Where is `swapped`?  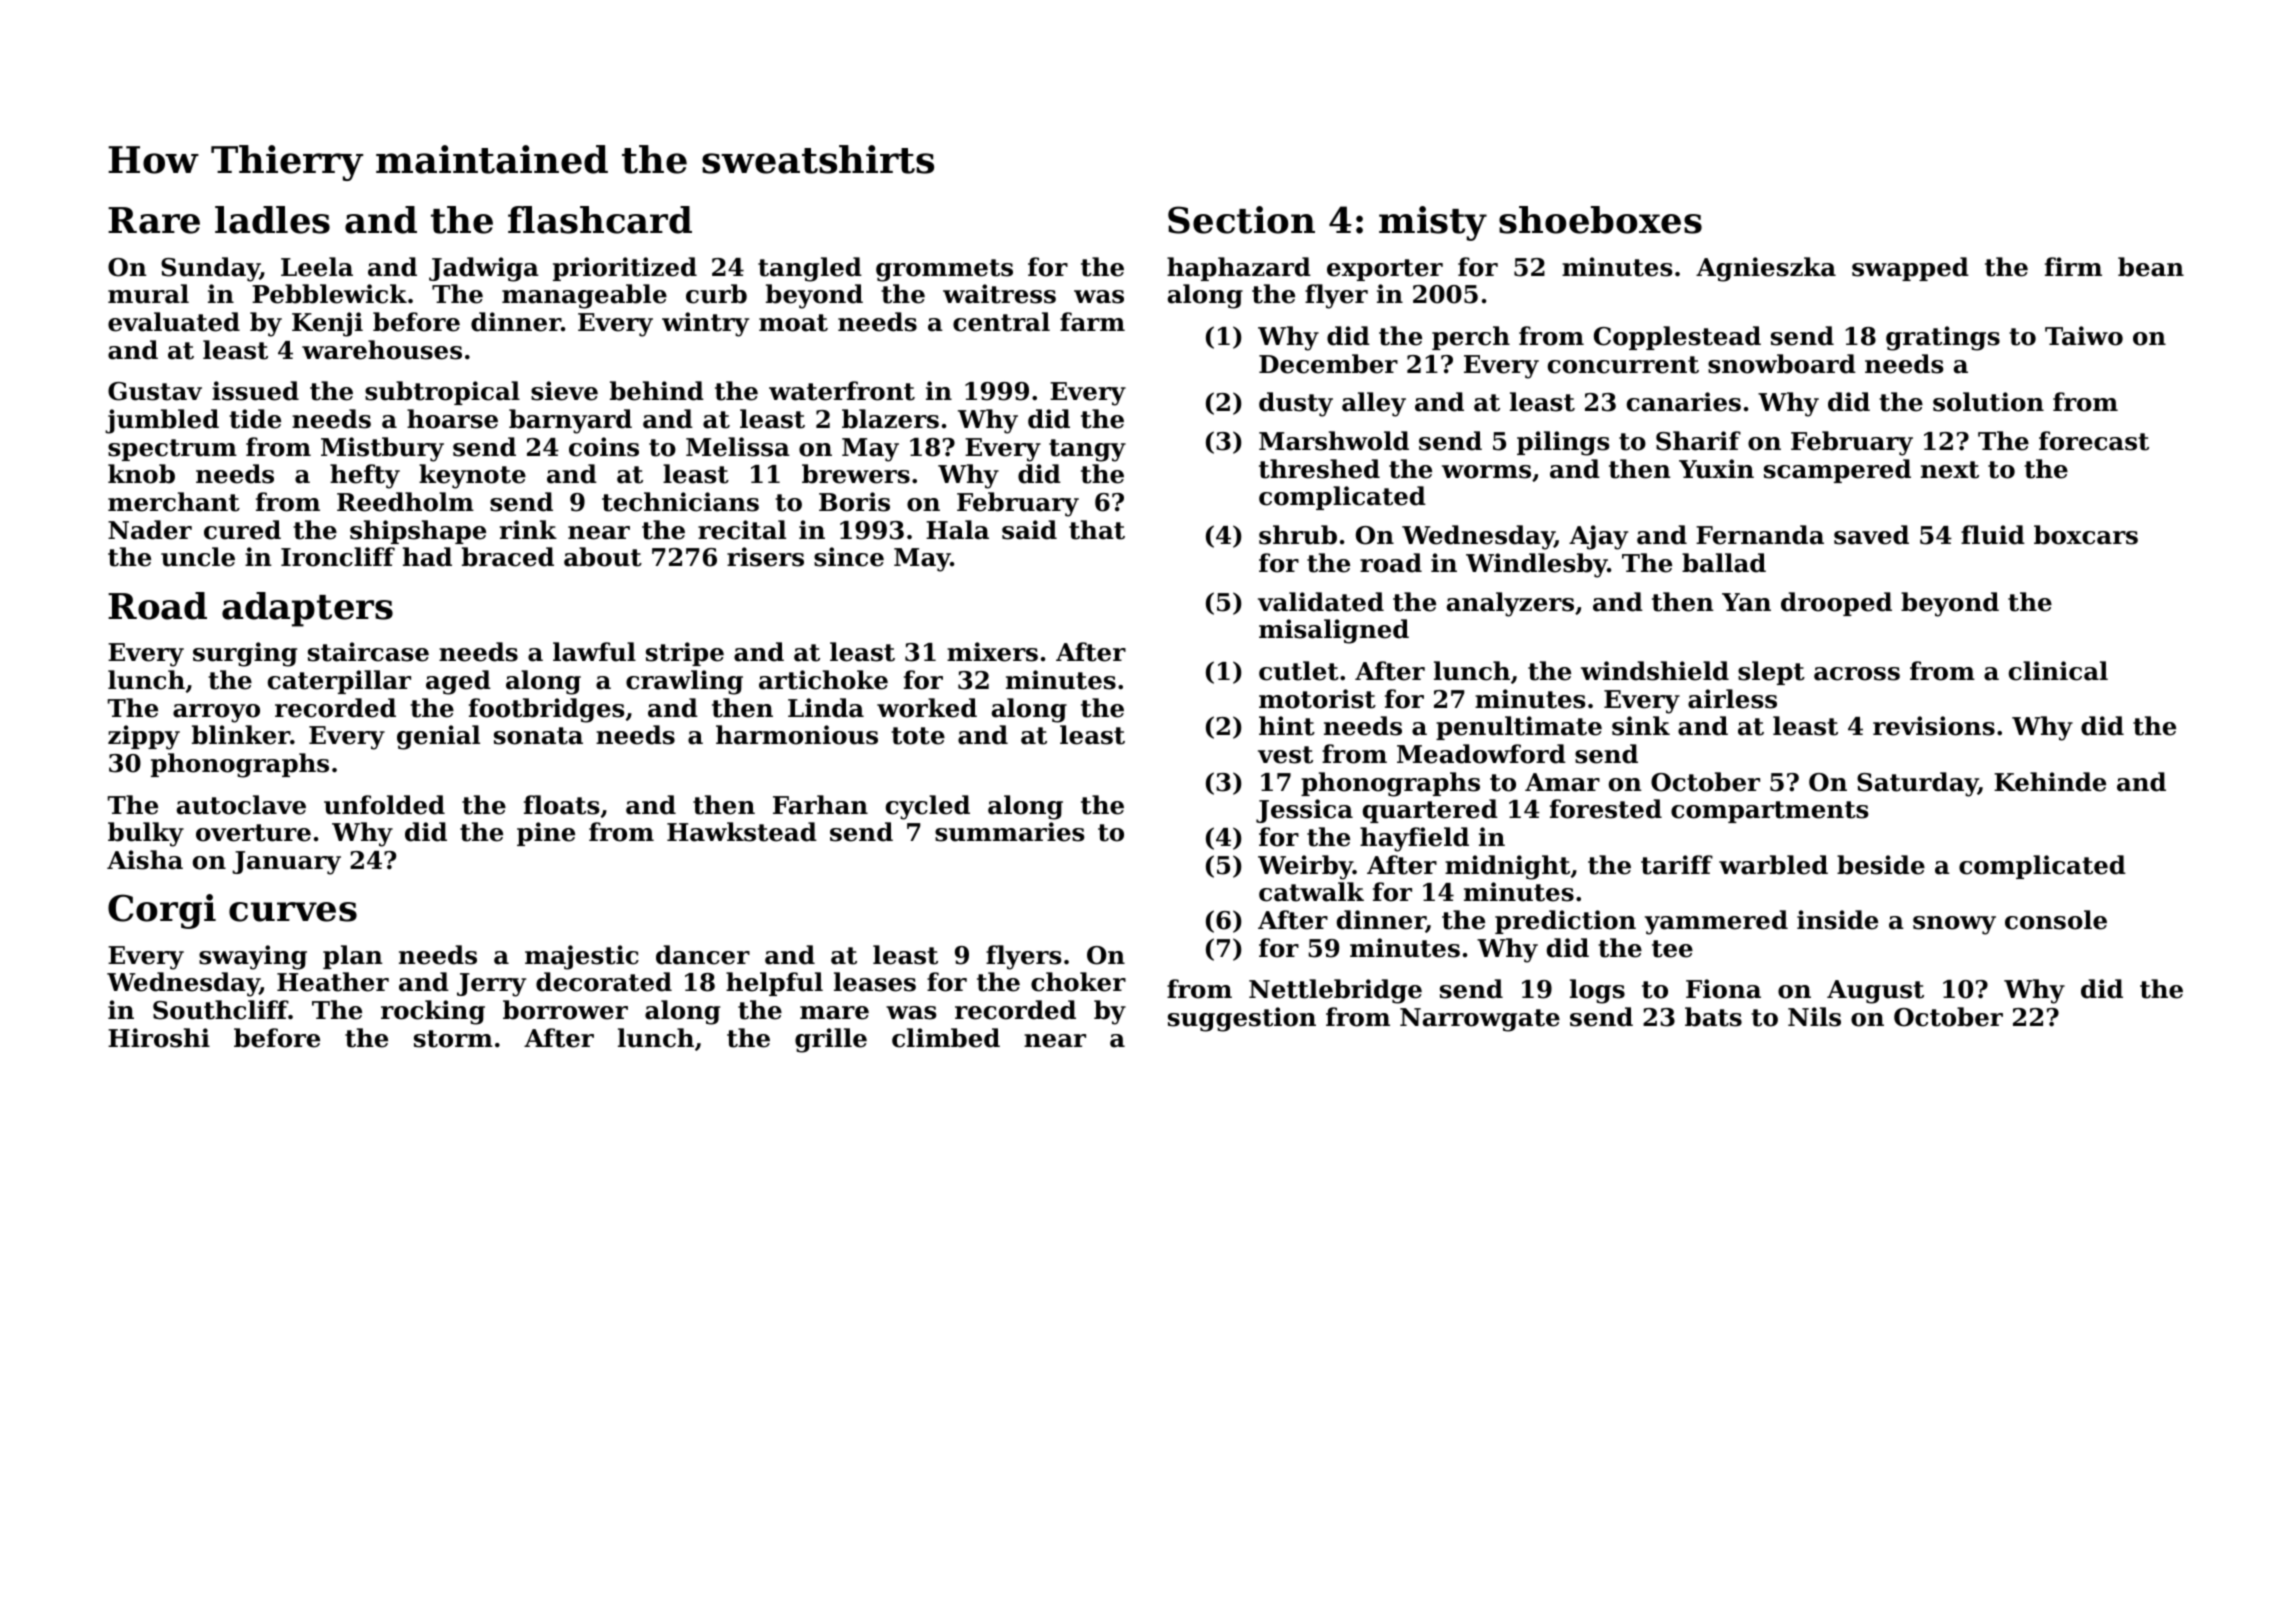 swapped is located at coordinates (1910, 269).
